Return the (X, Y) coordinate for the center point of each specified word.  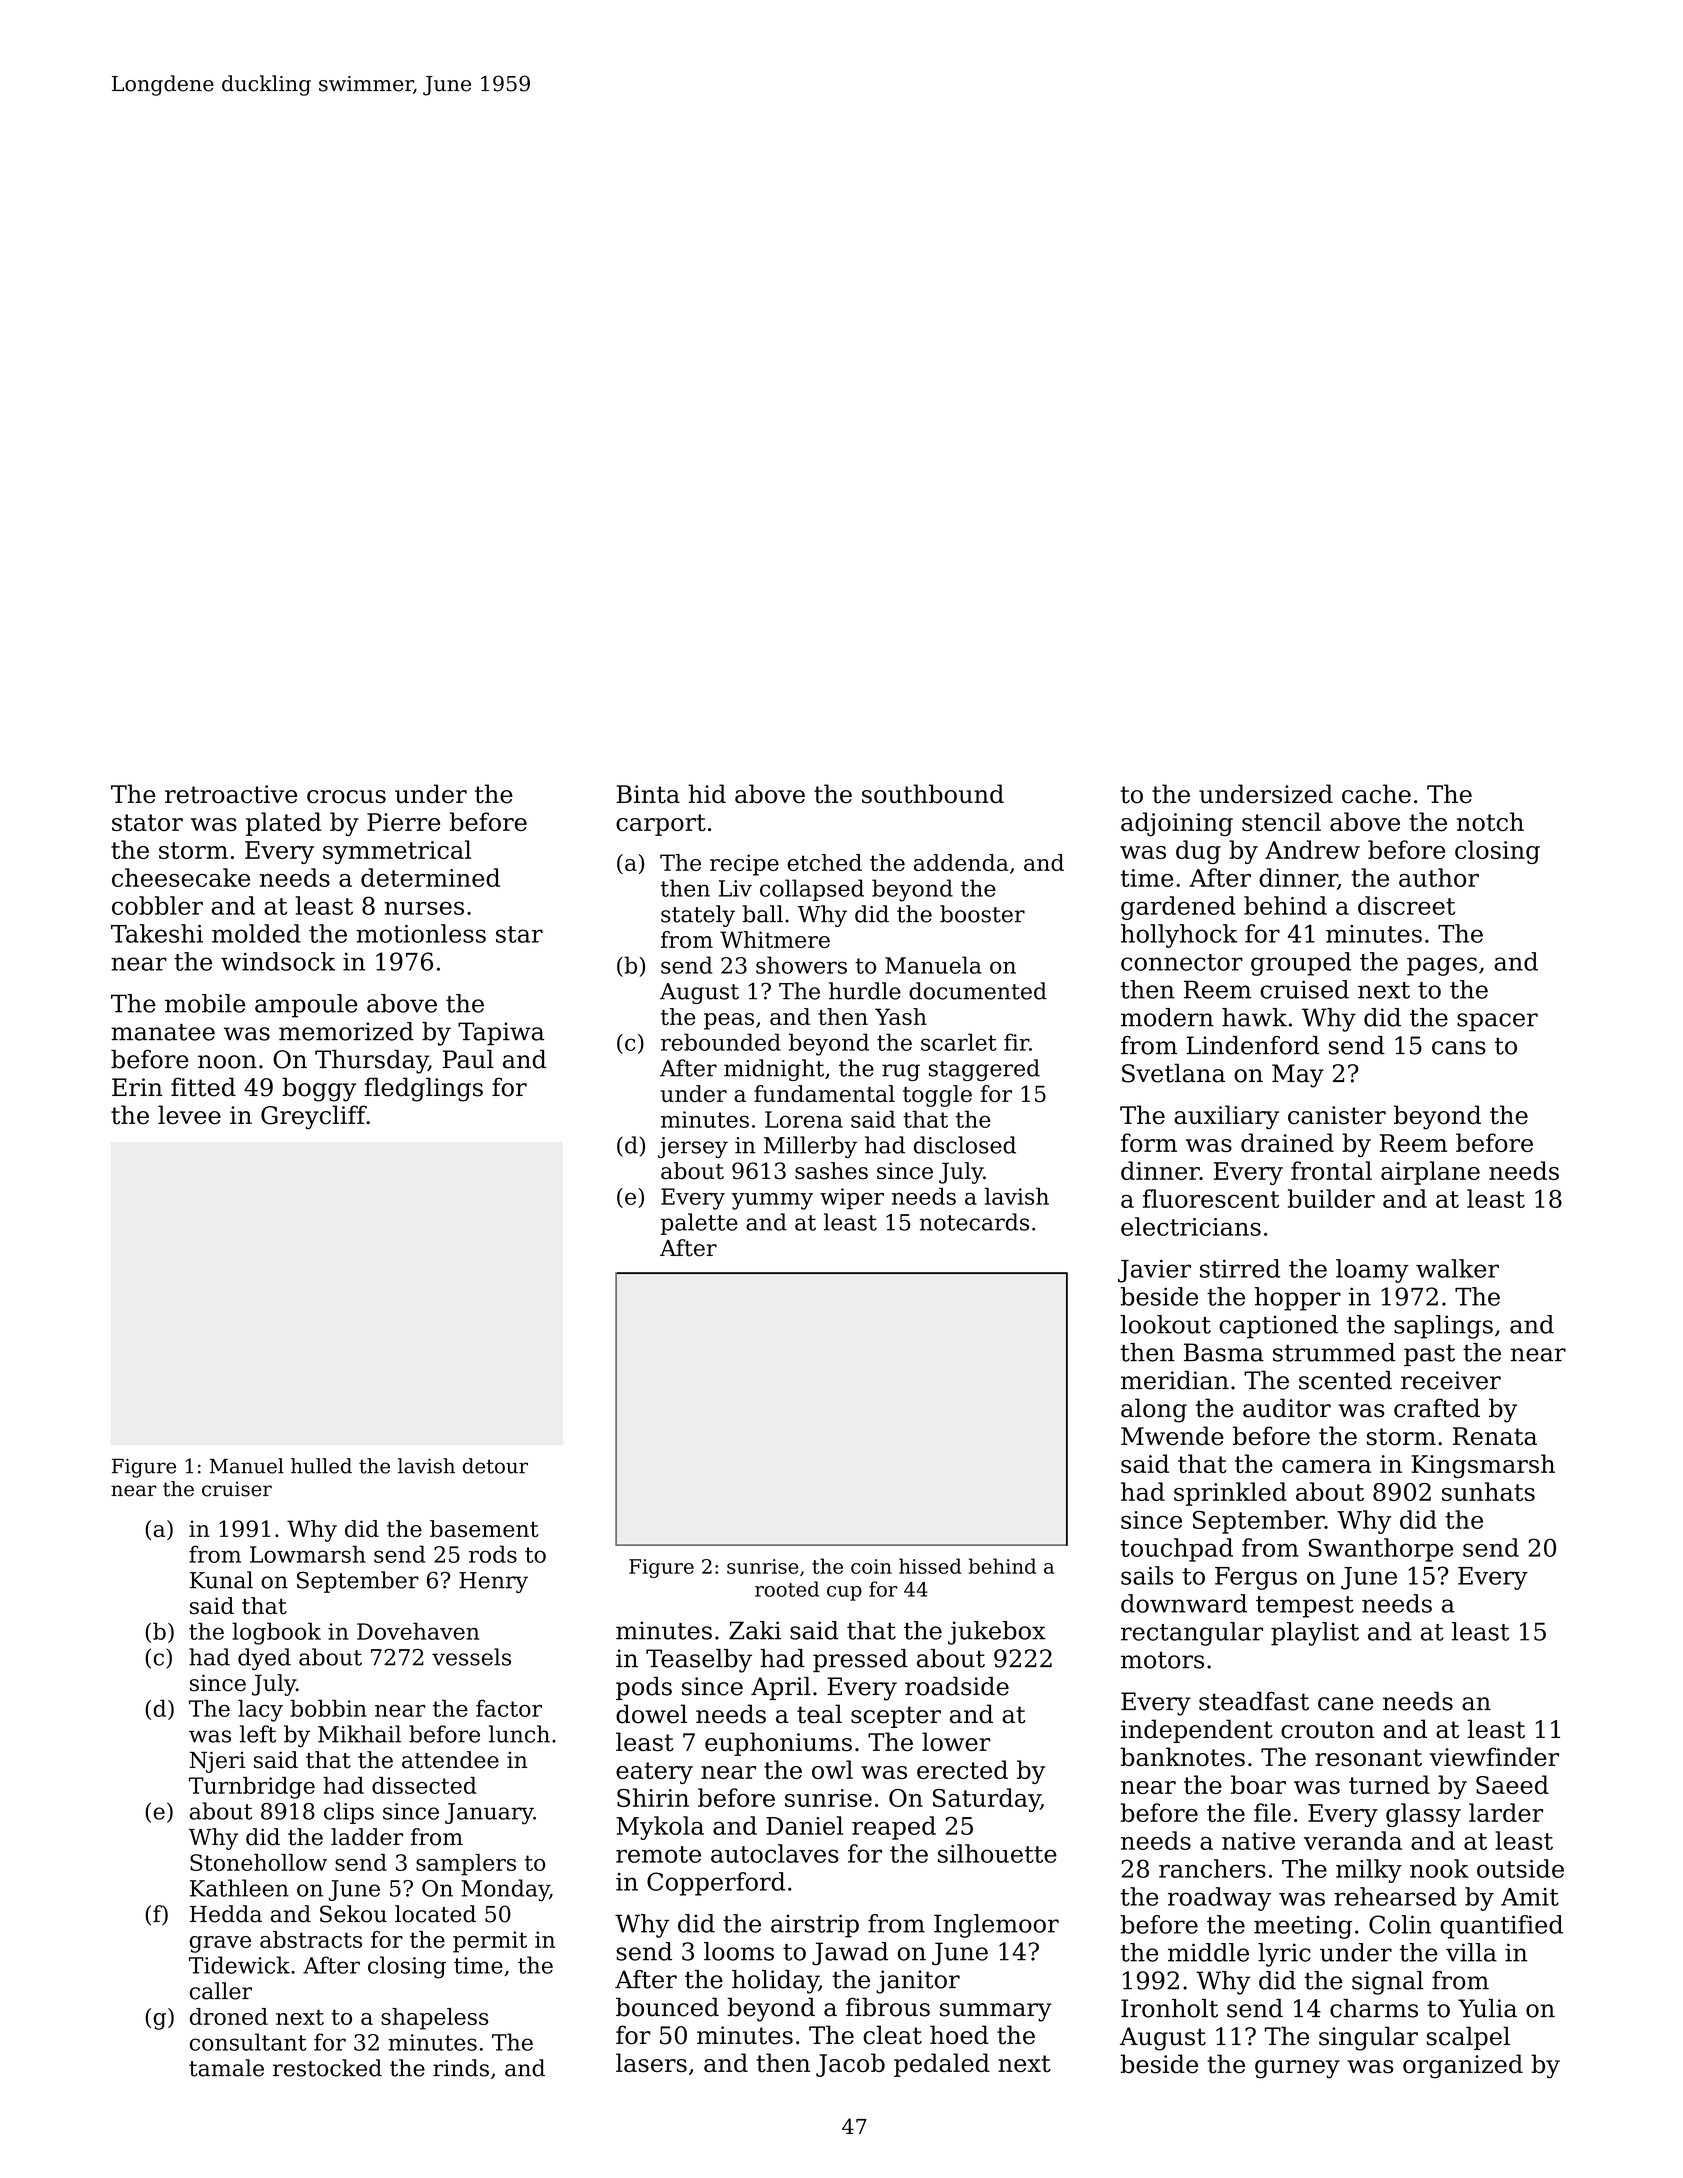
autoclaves (775, 1853)
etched (824, 862)
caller (221, 1991)
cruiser (237, 1489)
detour (495, 1466)
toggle (937, 1096)
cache (1376, 794)
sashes (831, 1171)
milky (1369, 1871)
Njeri (217, 1762)
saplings (1443, 1327)
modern (1167, 1017)
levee (189, 1115)
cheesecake (181, 877)
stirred (1240, 1268)
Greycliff (314, 1117)
